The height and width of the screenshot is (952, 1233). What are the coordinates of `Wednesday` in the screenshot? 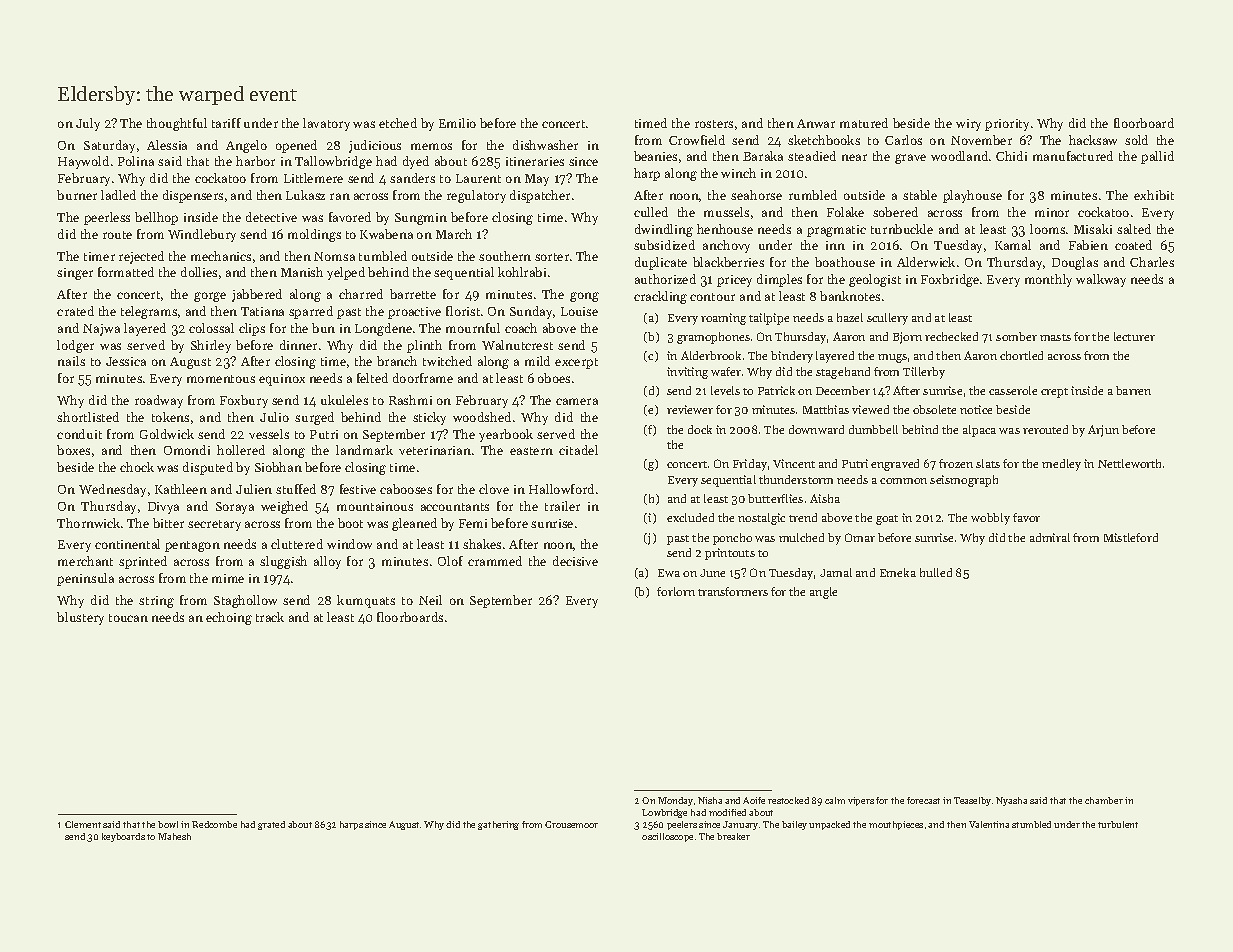 It's located at (112, 490).
